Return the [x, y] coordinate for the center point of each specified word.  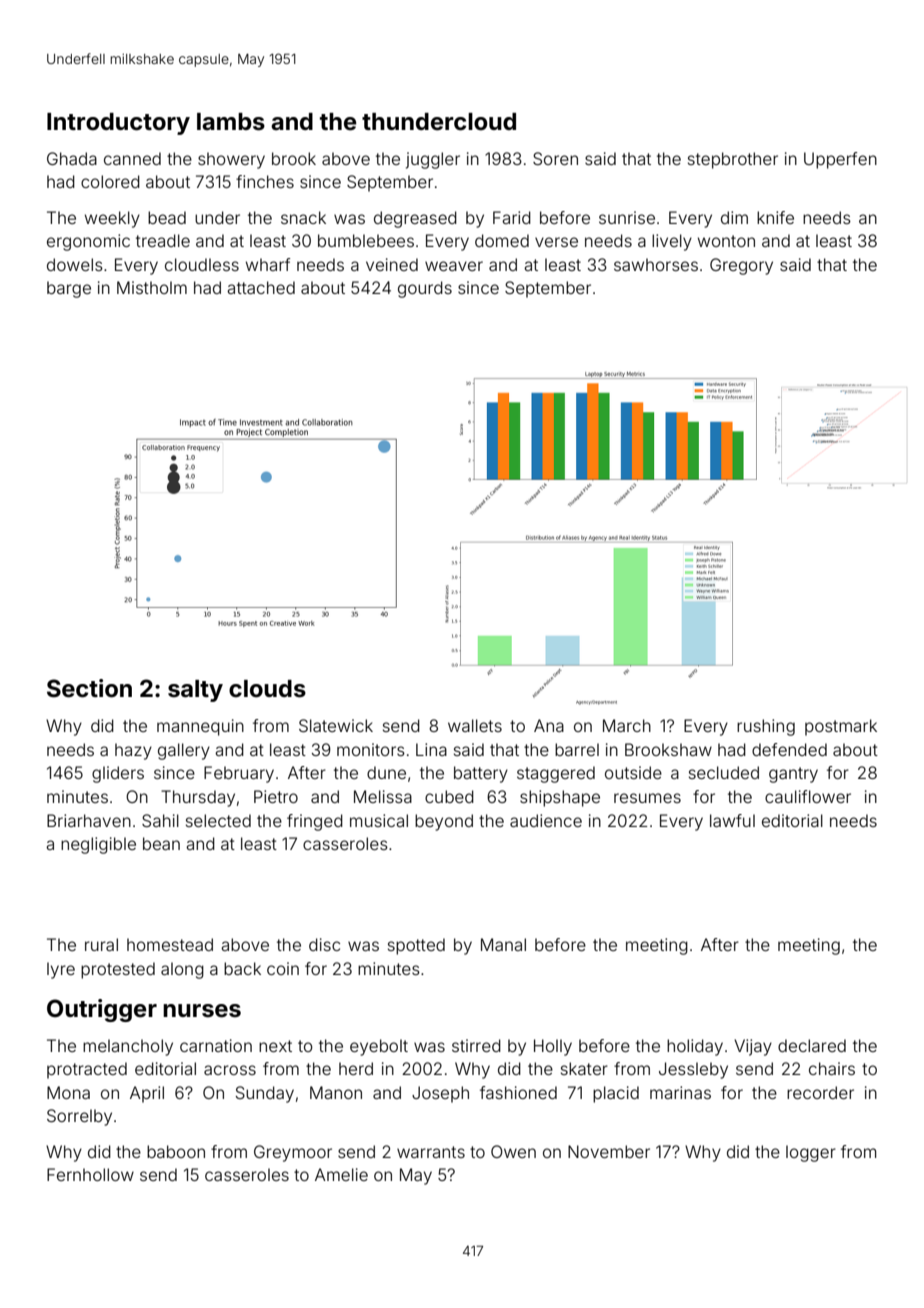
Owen [513, 1151]
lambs [231, 122]
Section [89, 688]
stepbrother [733, 160]
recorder [820, 1092]
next [275, 1046]
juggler [433, 160]
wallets [475, 725]
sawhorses [656, 264]
